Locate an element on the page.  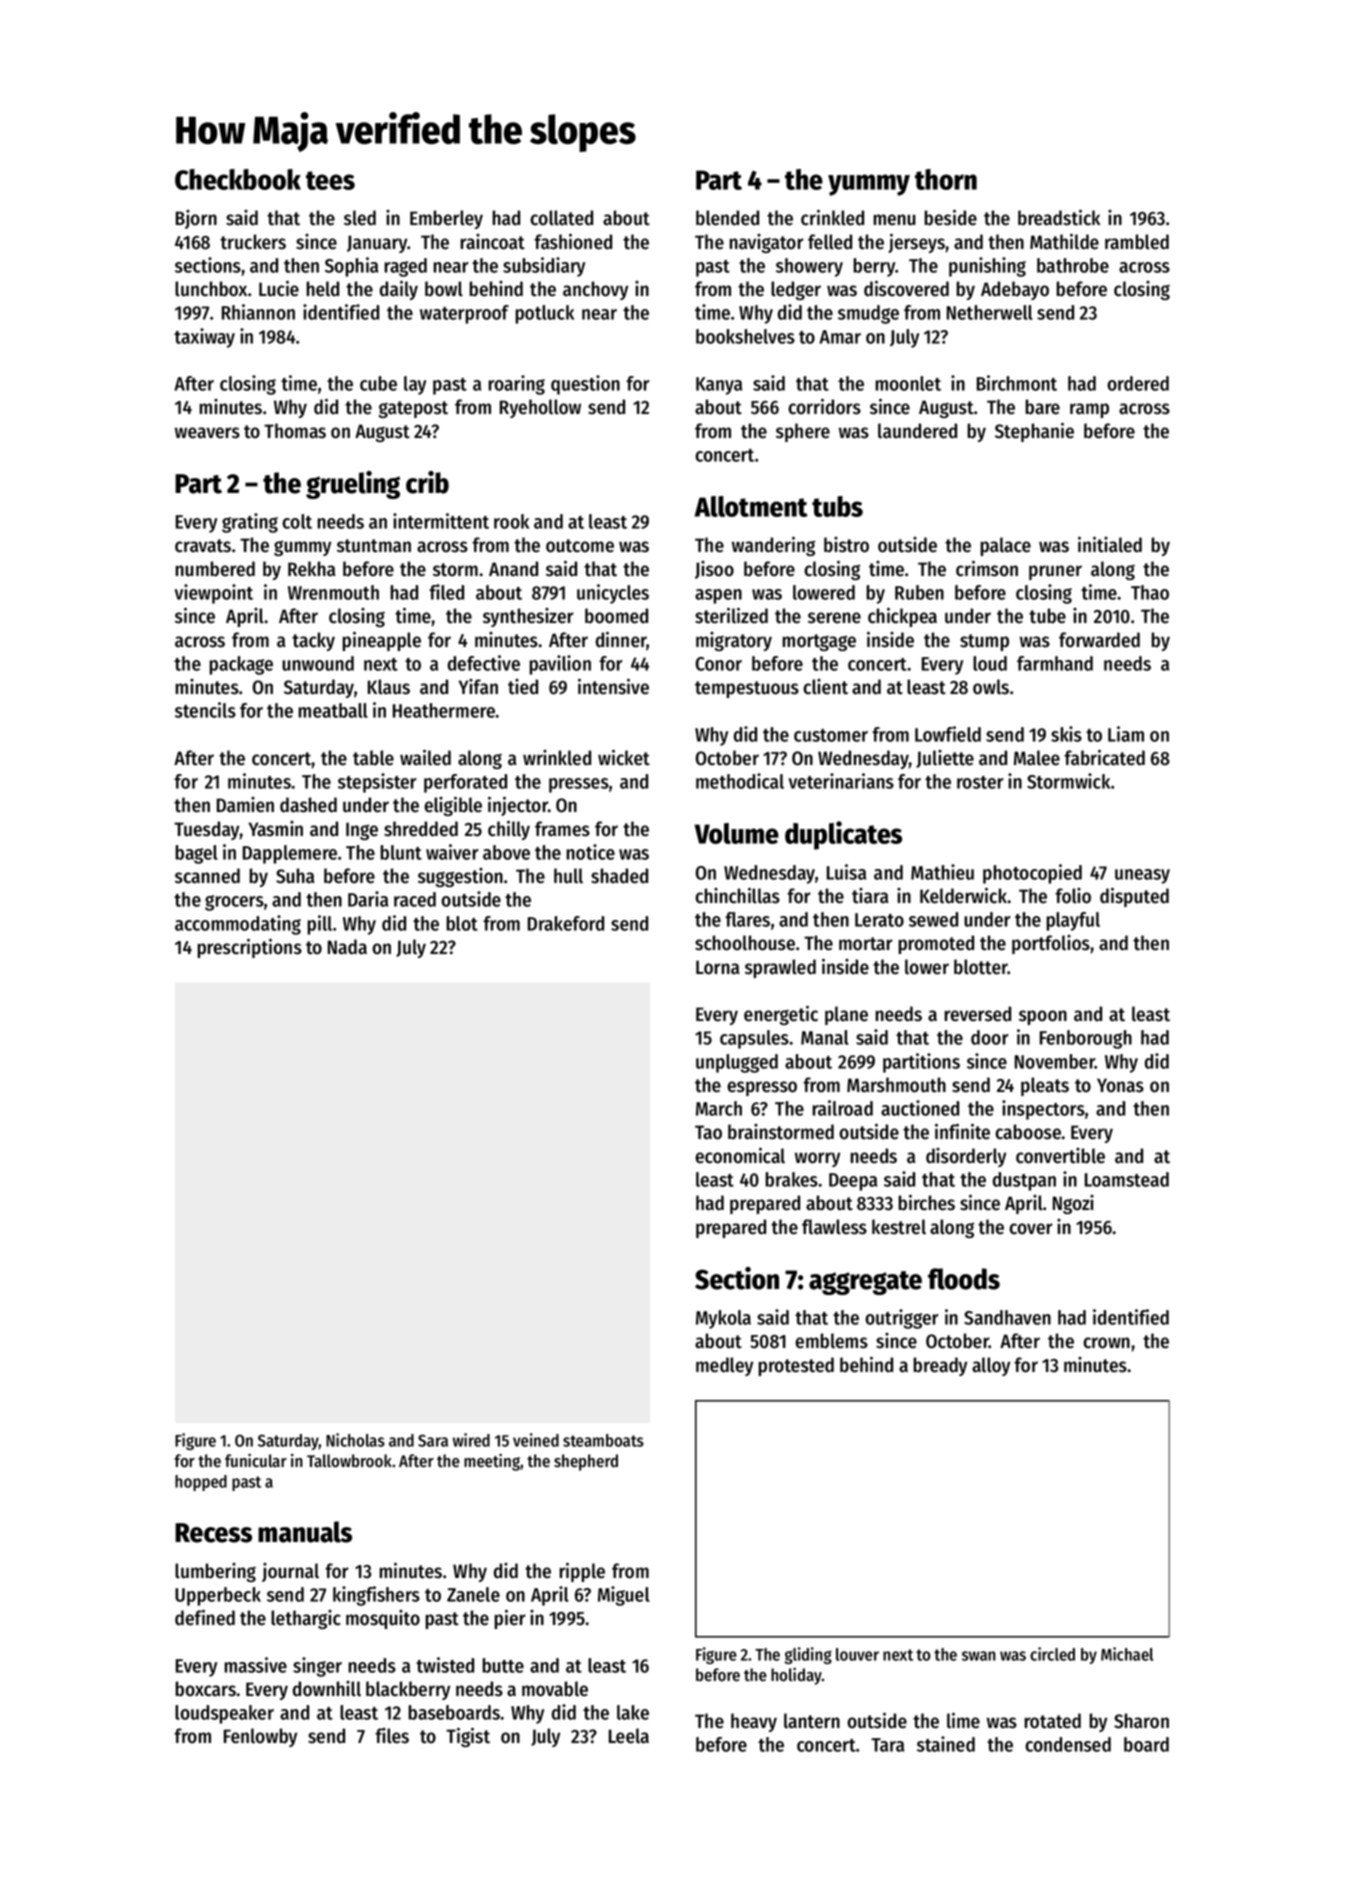
thorn is located at coordinates (946, 179).
